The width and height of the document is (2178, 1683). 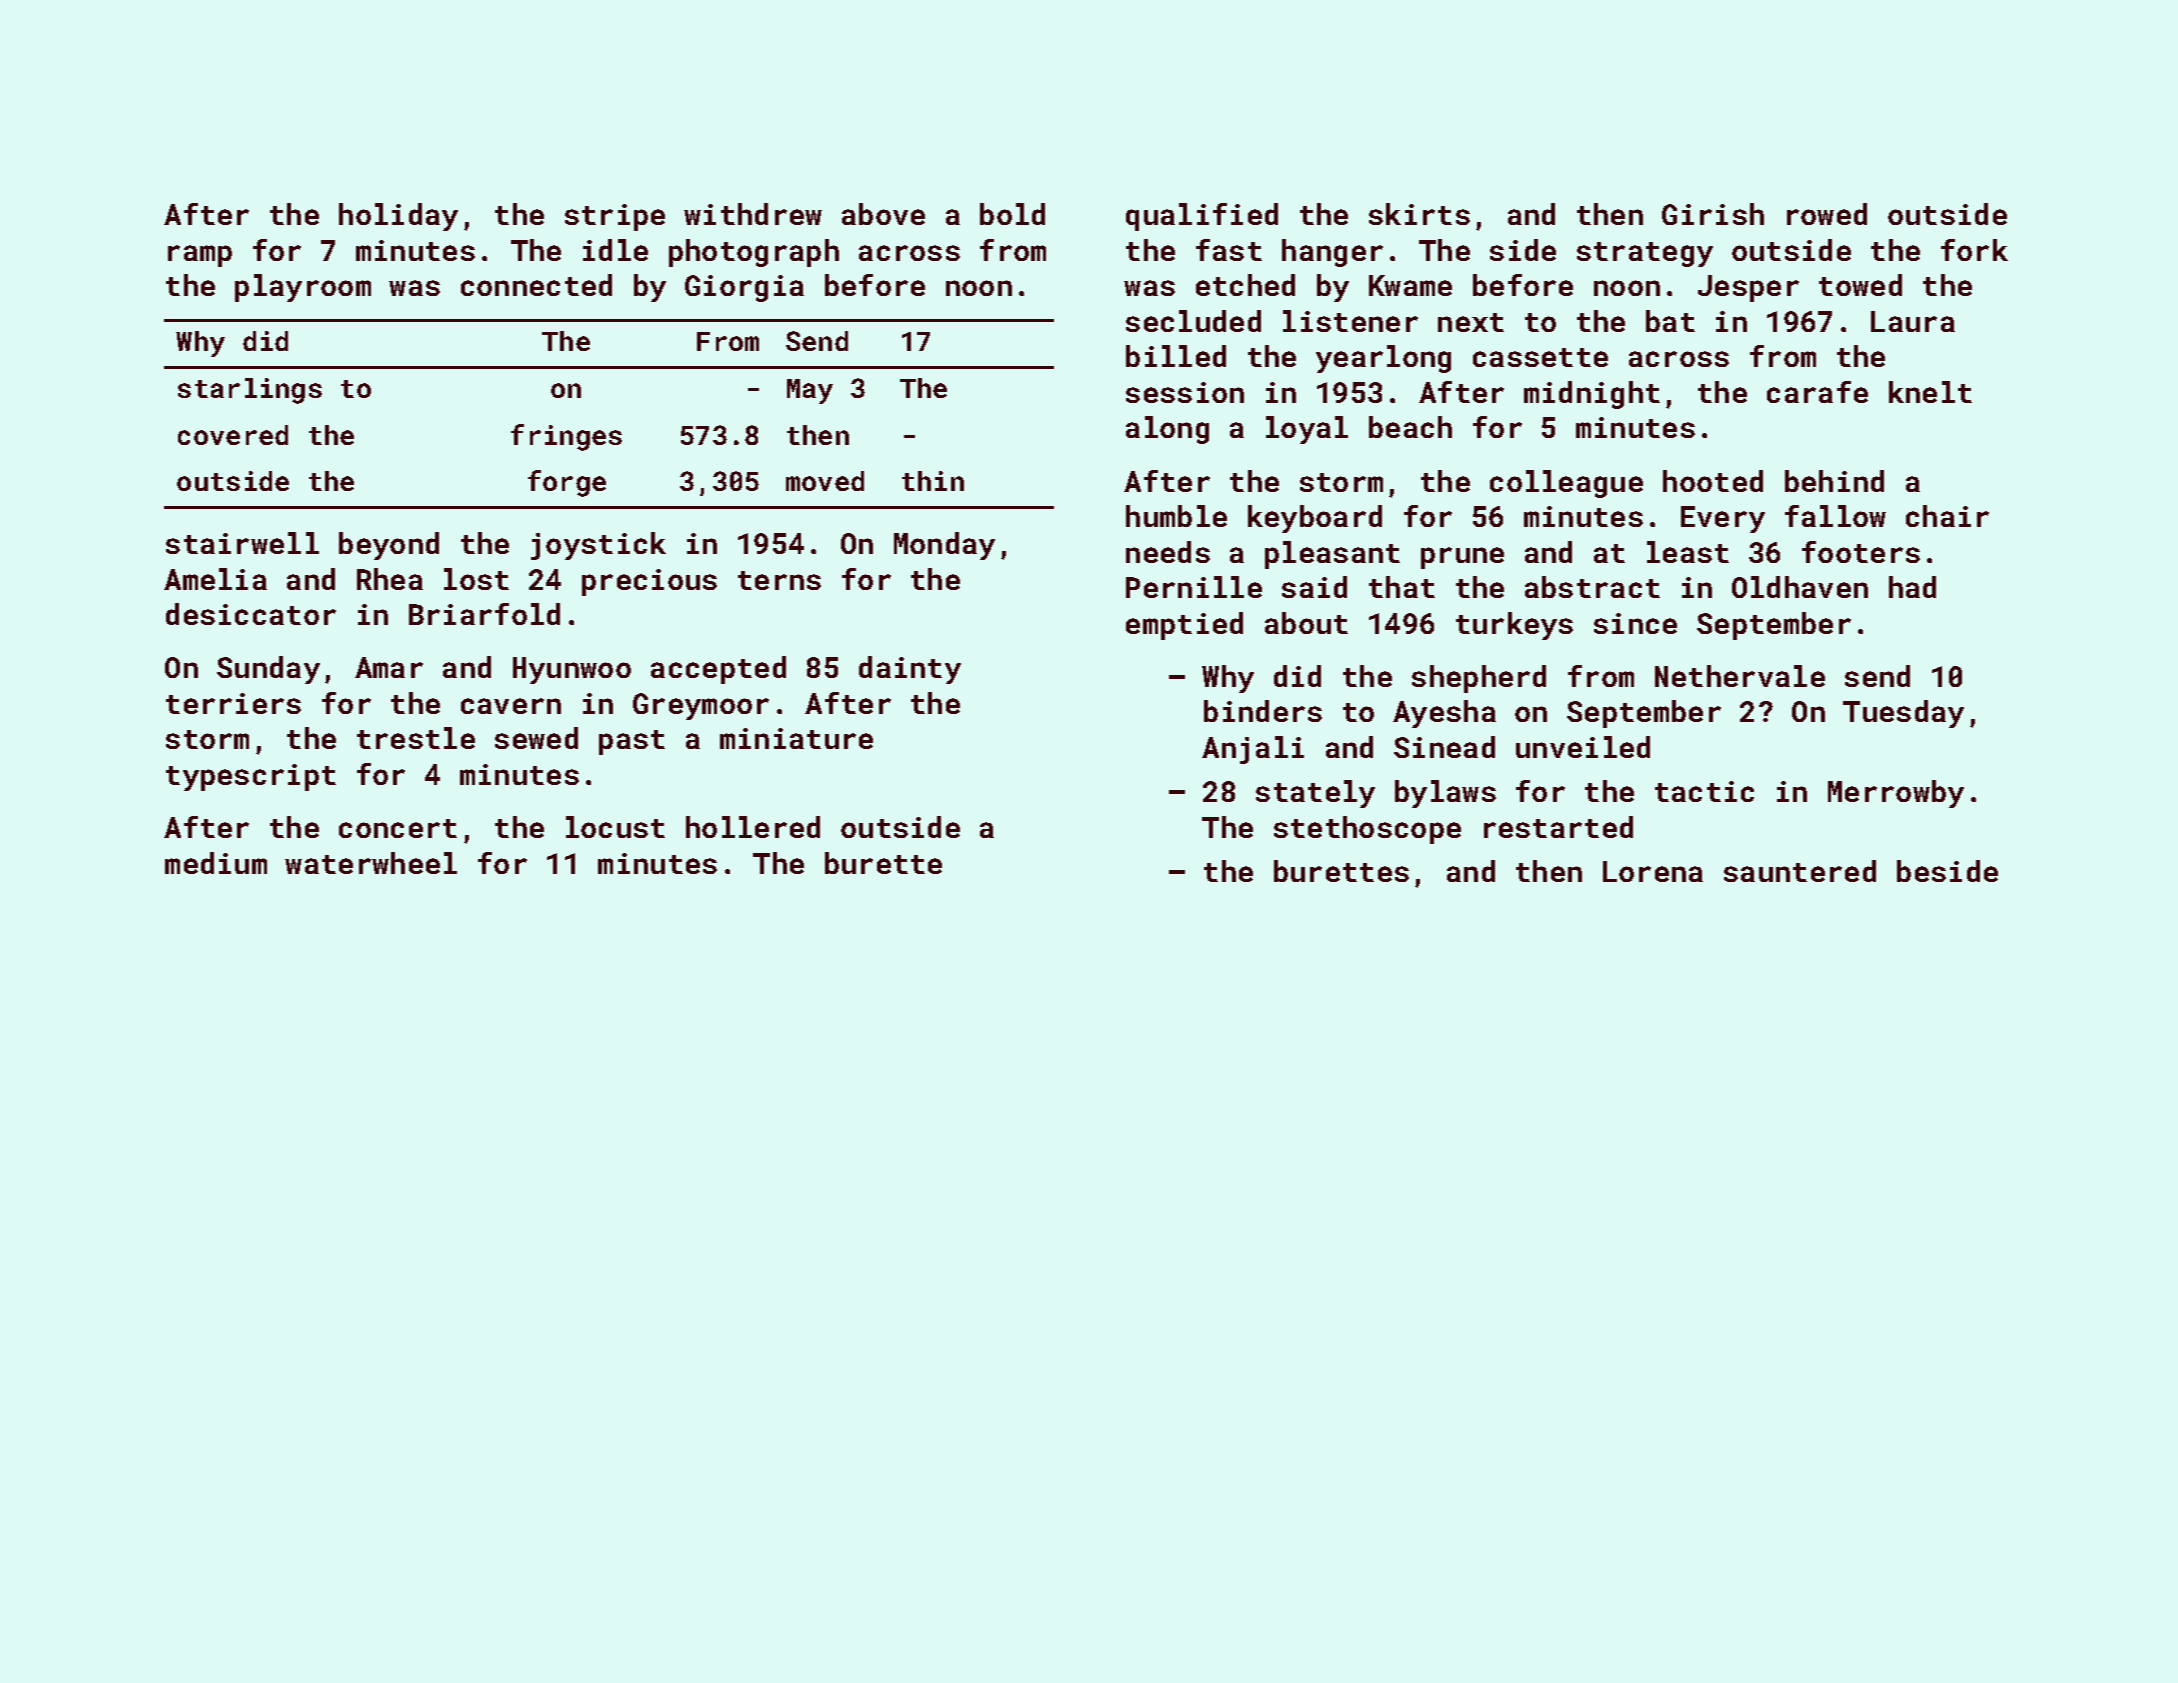 I want to click on fringes, so click(x=566, y=437).
